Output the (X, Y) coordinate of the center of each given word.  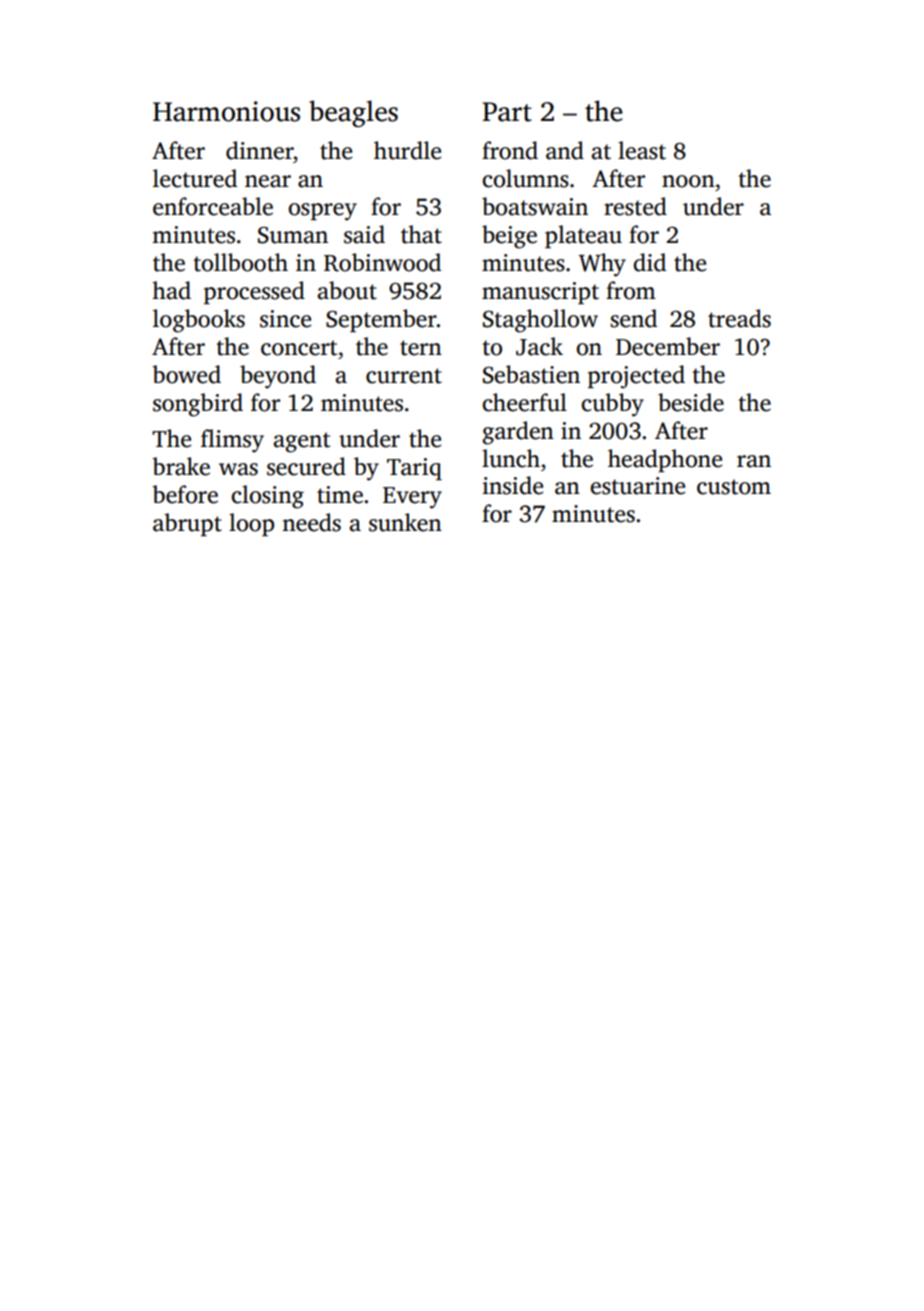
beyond (278, 377)
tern (421, 348)
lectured (195, 178)
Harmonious (226, 111)
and (565, 150)
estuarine (637, 486)
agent (302, 442)
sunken (405, 522)
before (185, 494)
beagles (353, 113)
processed (254, 292)
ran (754, 461)
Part (507, 112)
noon (688, 181)
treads (739, 318)
